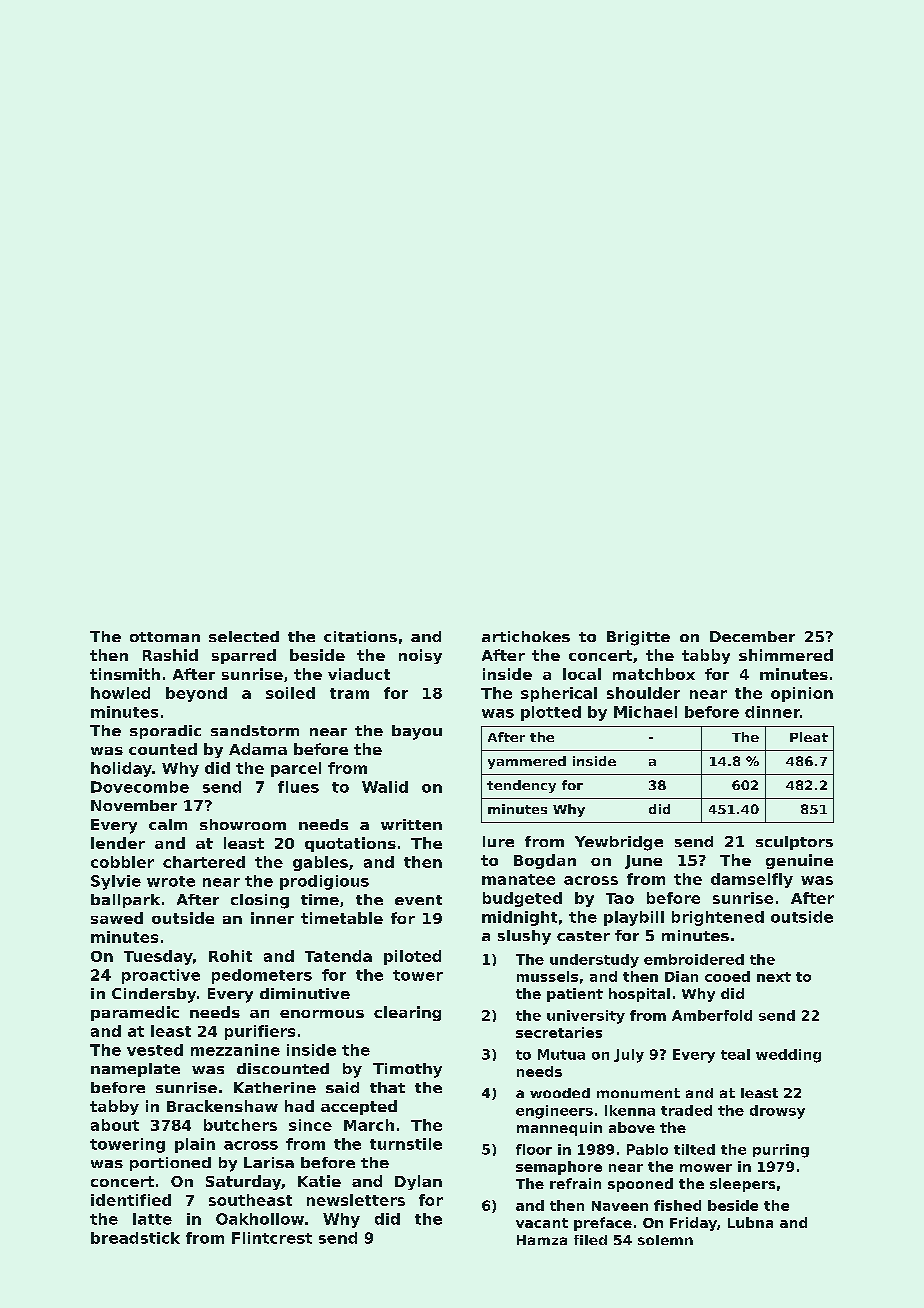 The width and height of the screenshot is (924, 1308). Describe the element at coordinates (310, 1125) in the screenshot. I see `since` at that location.
